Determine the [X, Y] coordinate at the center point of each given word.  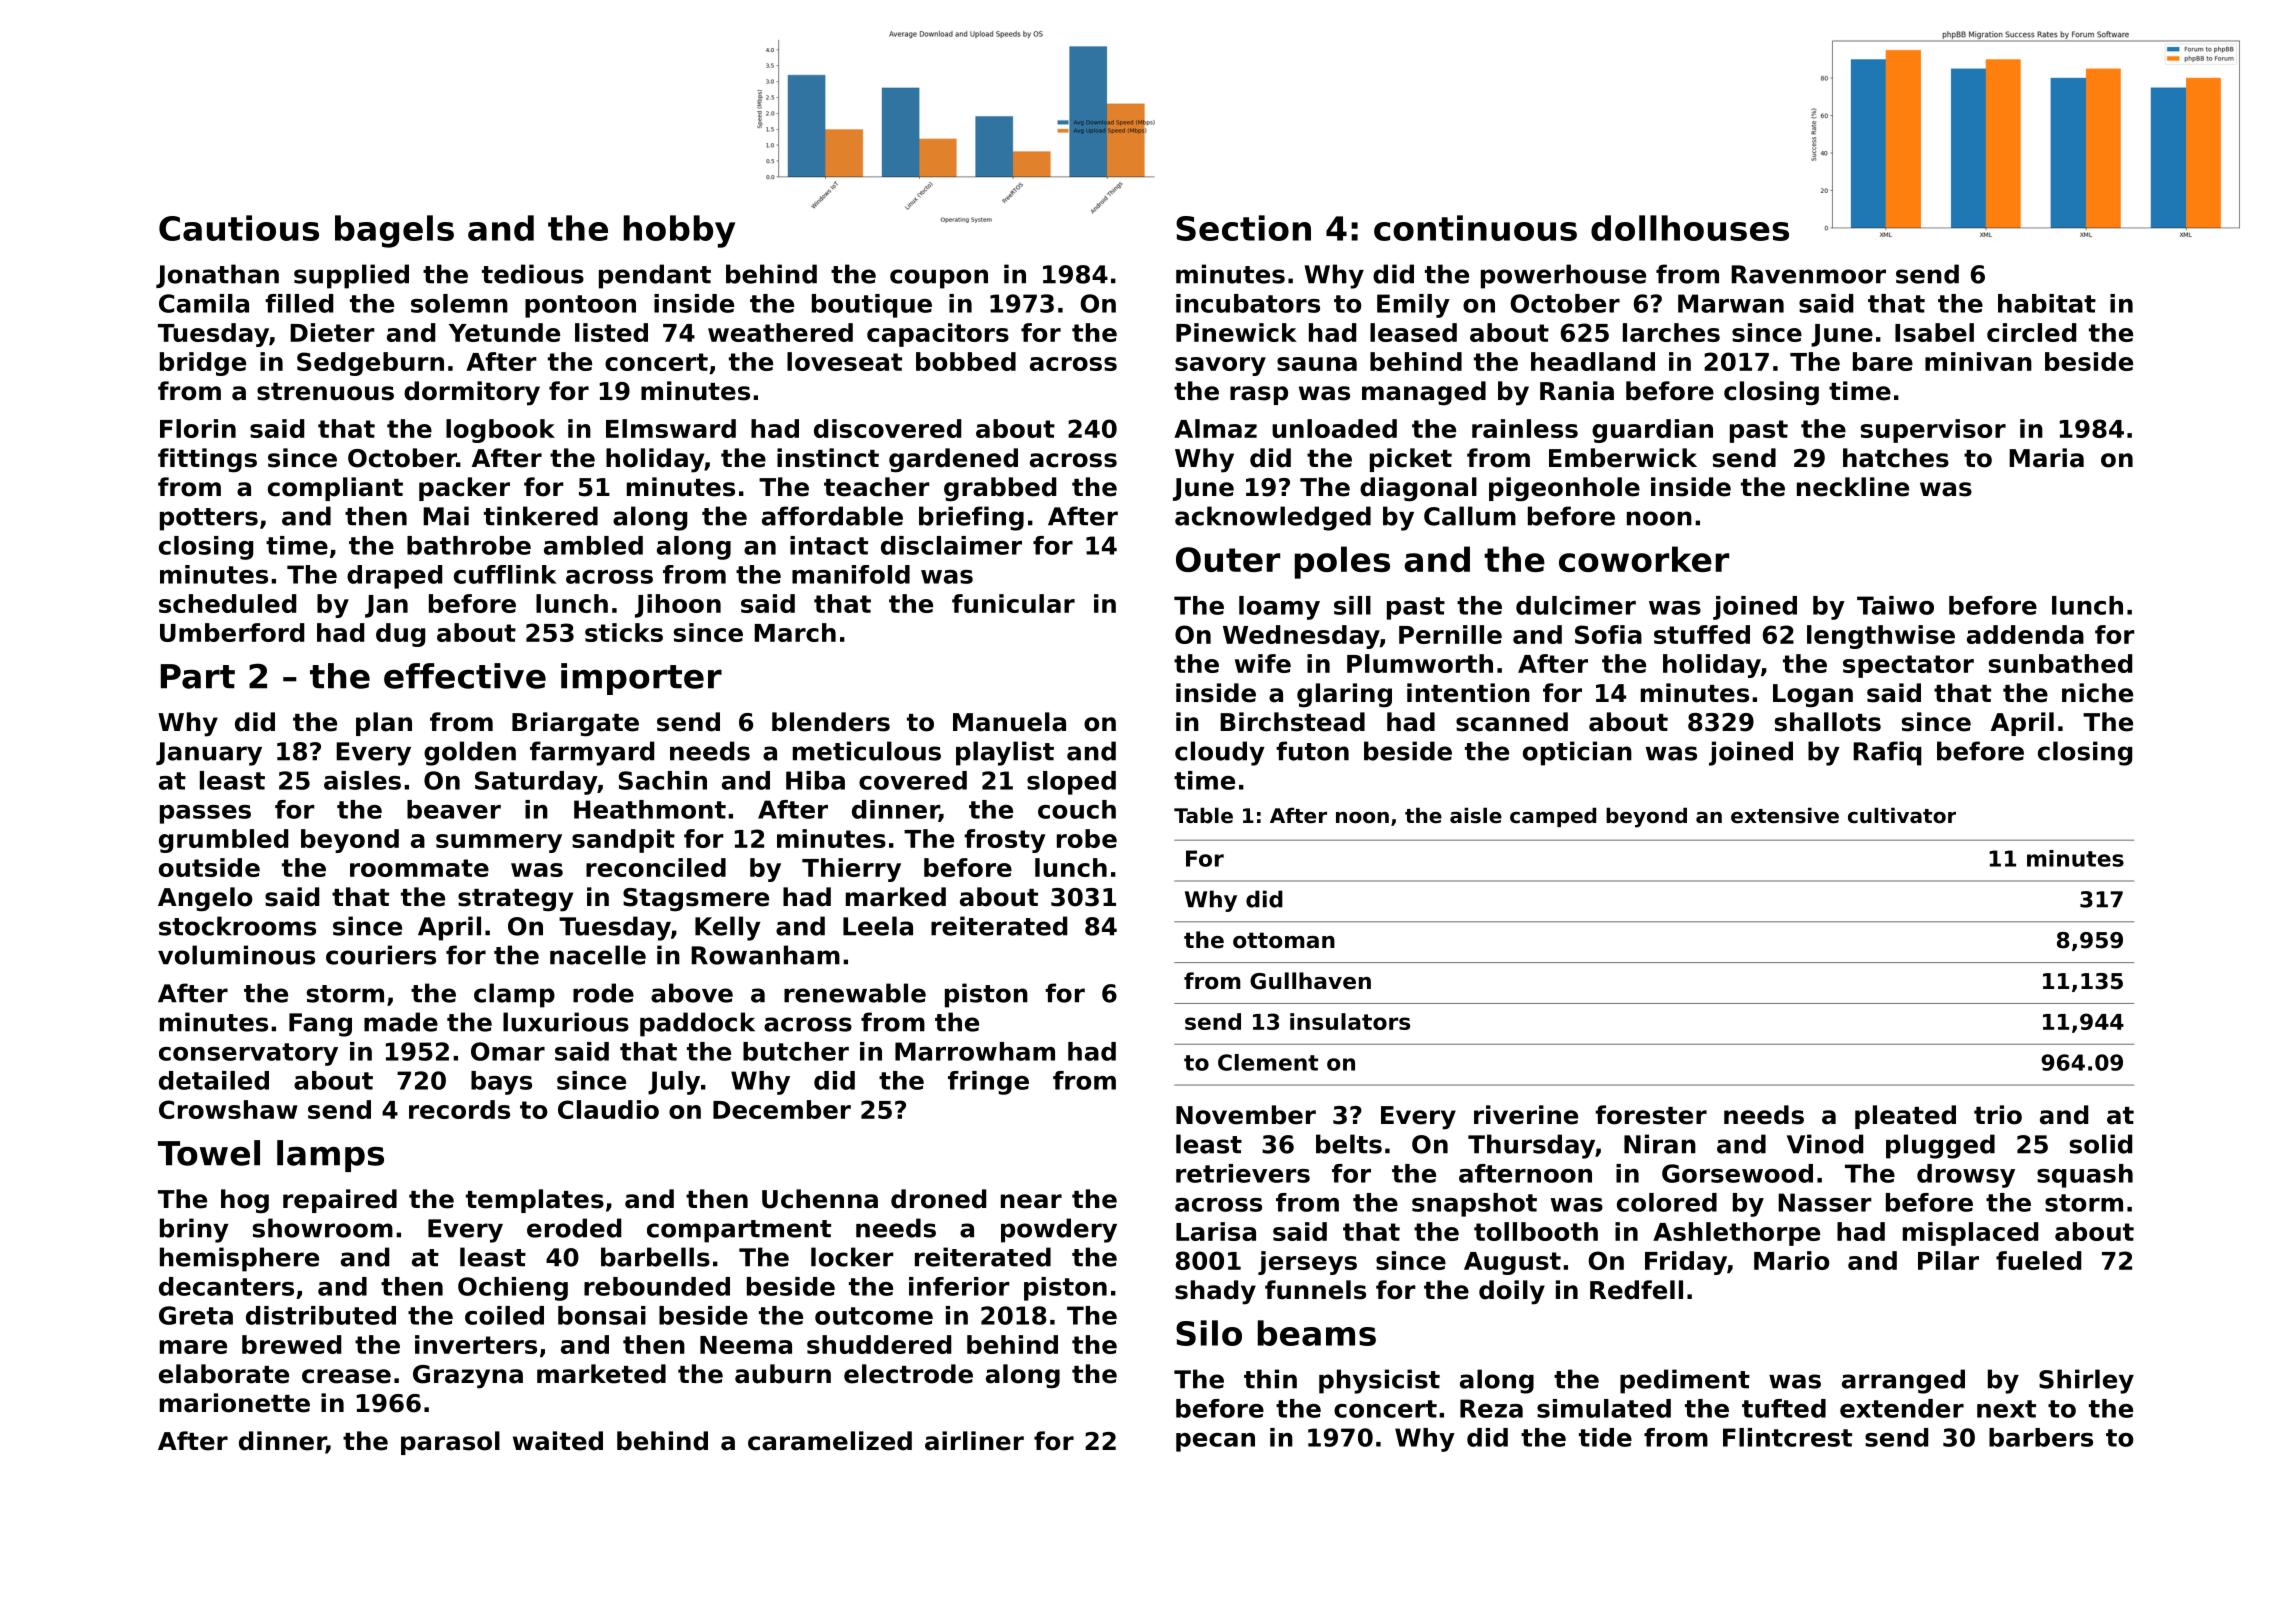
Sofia [1608, 634]
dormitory [472, 393]
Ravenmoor [1808, 274]
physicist [1379, 1381]
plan [384, 724]
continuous [1475, 228]
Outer [1228, 559]
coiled [504, 1315]
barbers [2041, 1437]
